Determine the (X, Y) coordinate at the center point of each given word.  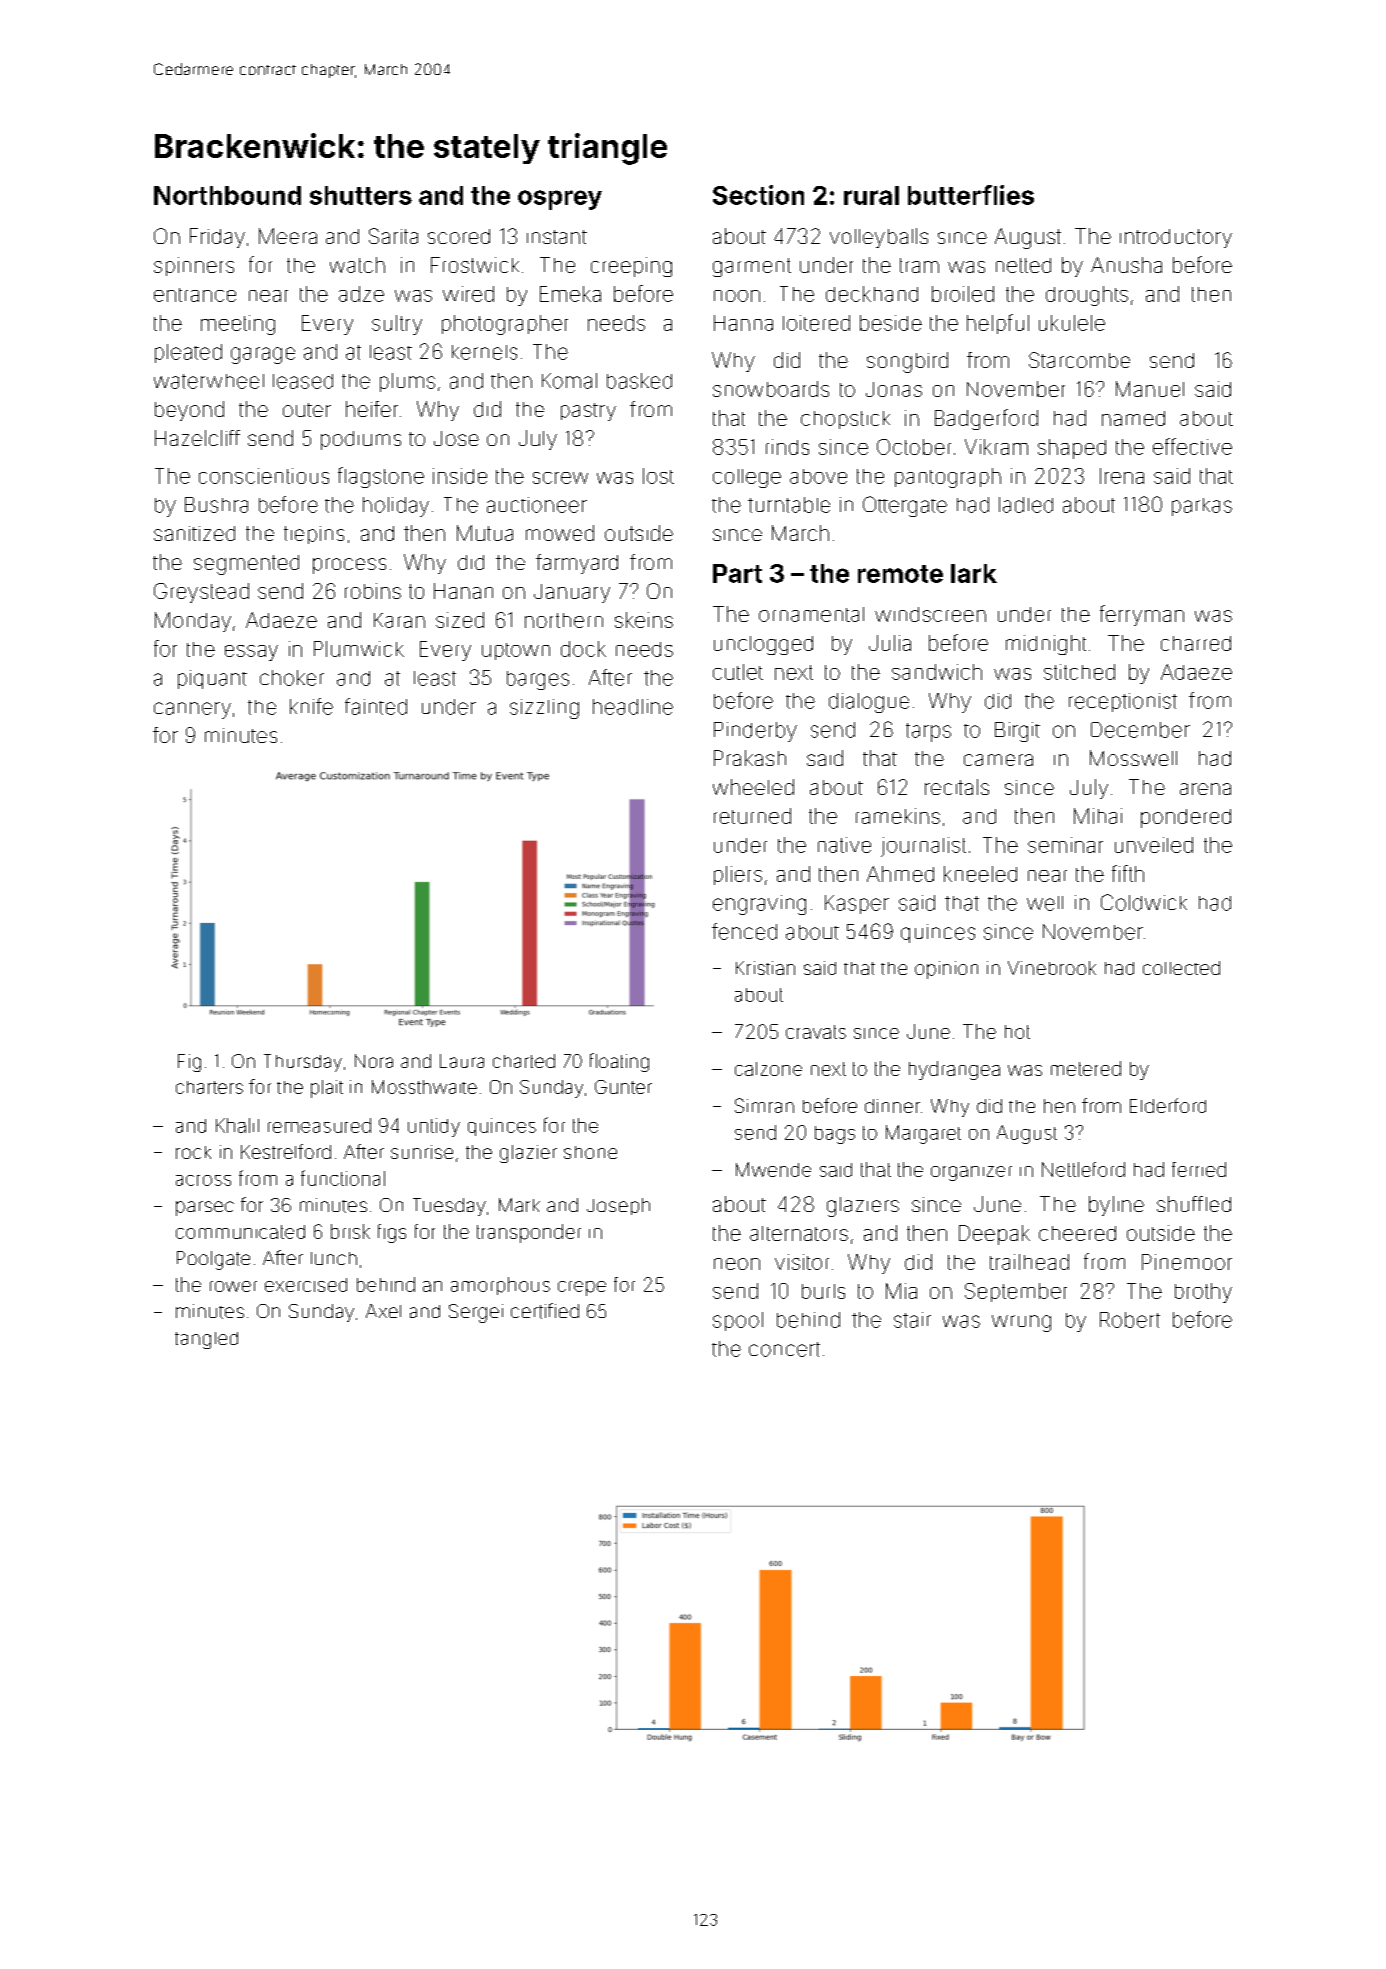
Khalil (237, 1125)
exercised (306, 1285)
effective (1192, 446)
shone (590, 1152)
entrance (195, 295)
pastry (588, 412)
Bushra (216, 505)
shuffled (1194, 1204)
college (747, 478)
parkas (1202, 507)
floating (619, 1062)
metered (1086, 1068)
